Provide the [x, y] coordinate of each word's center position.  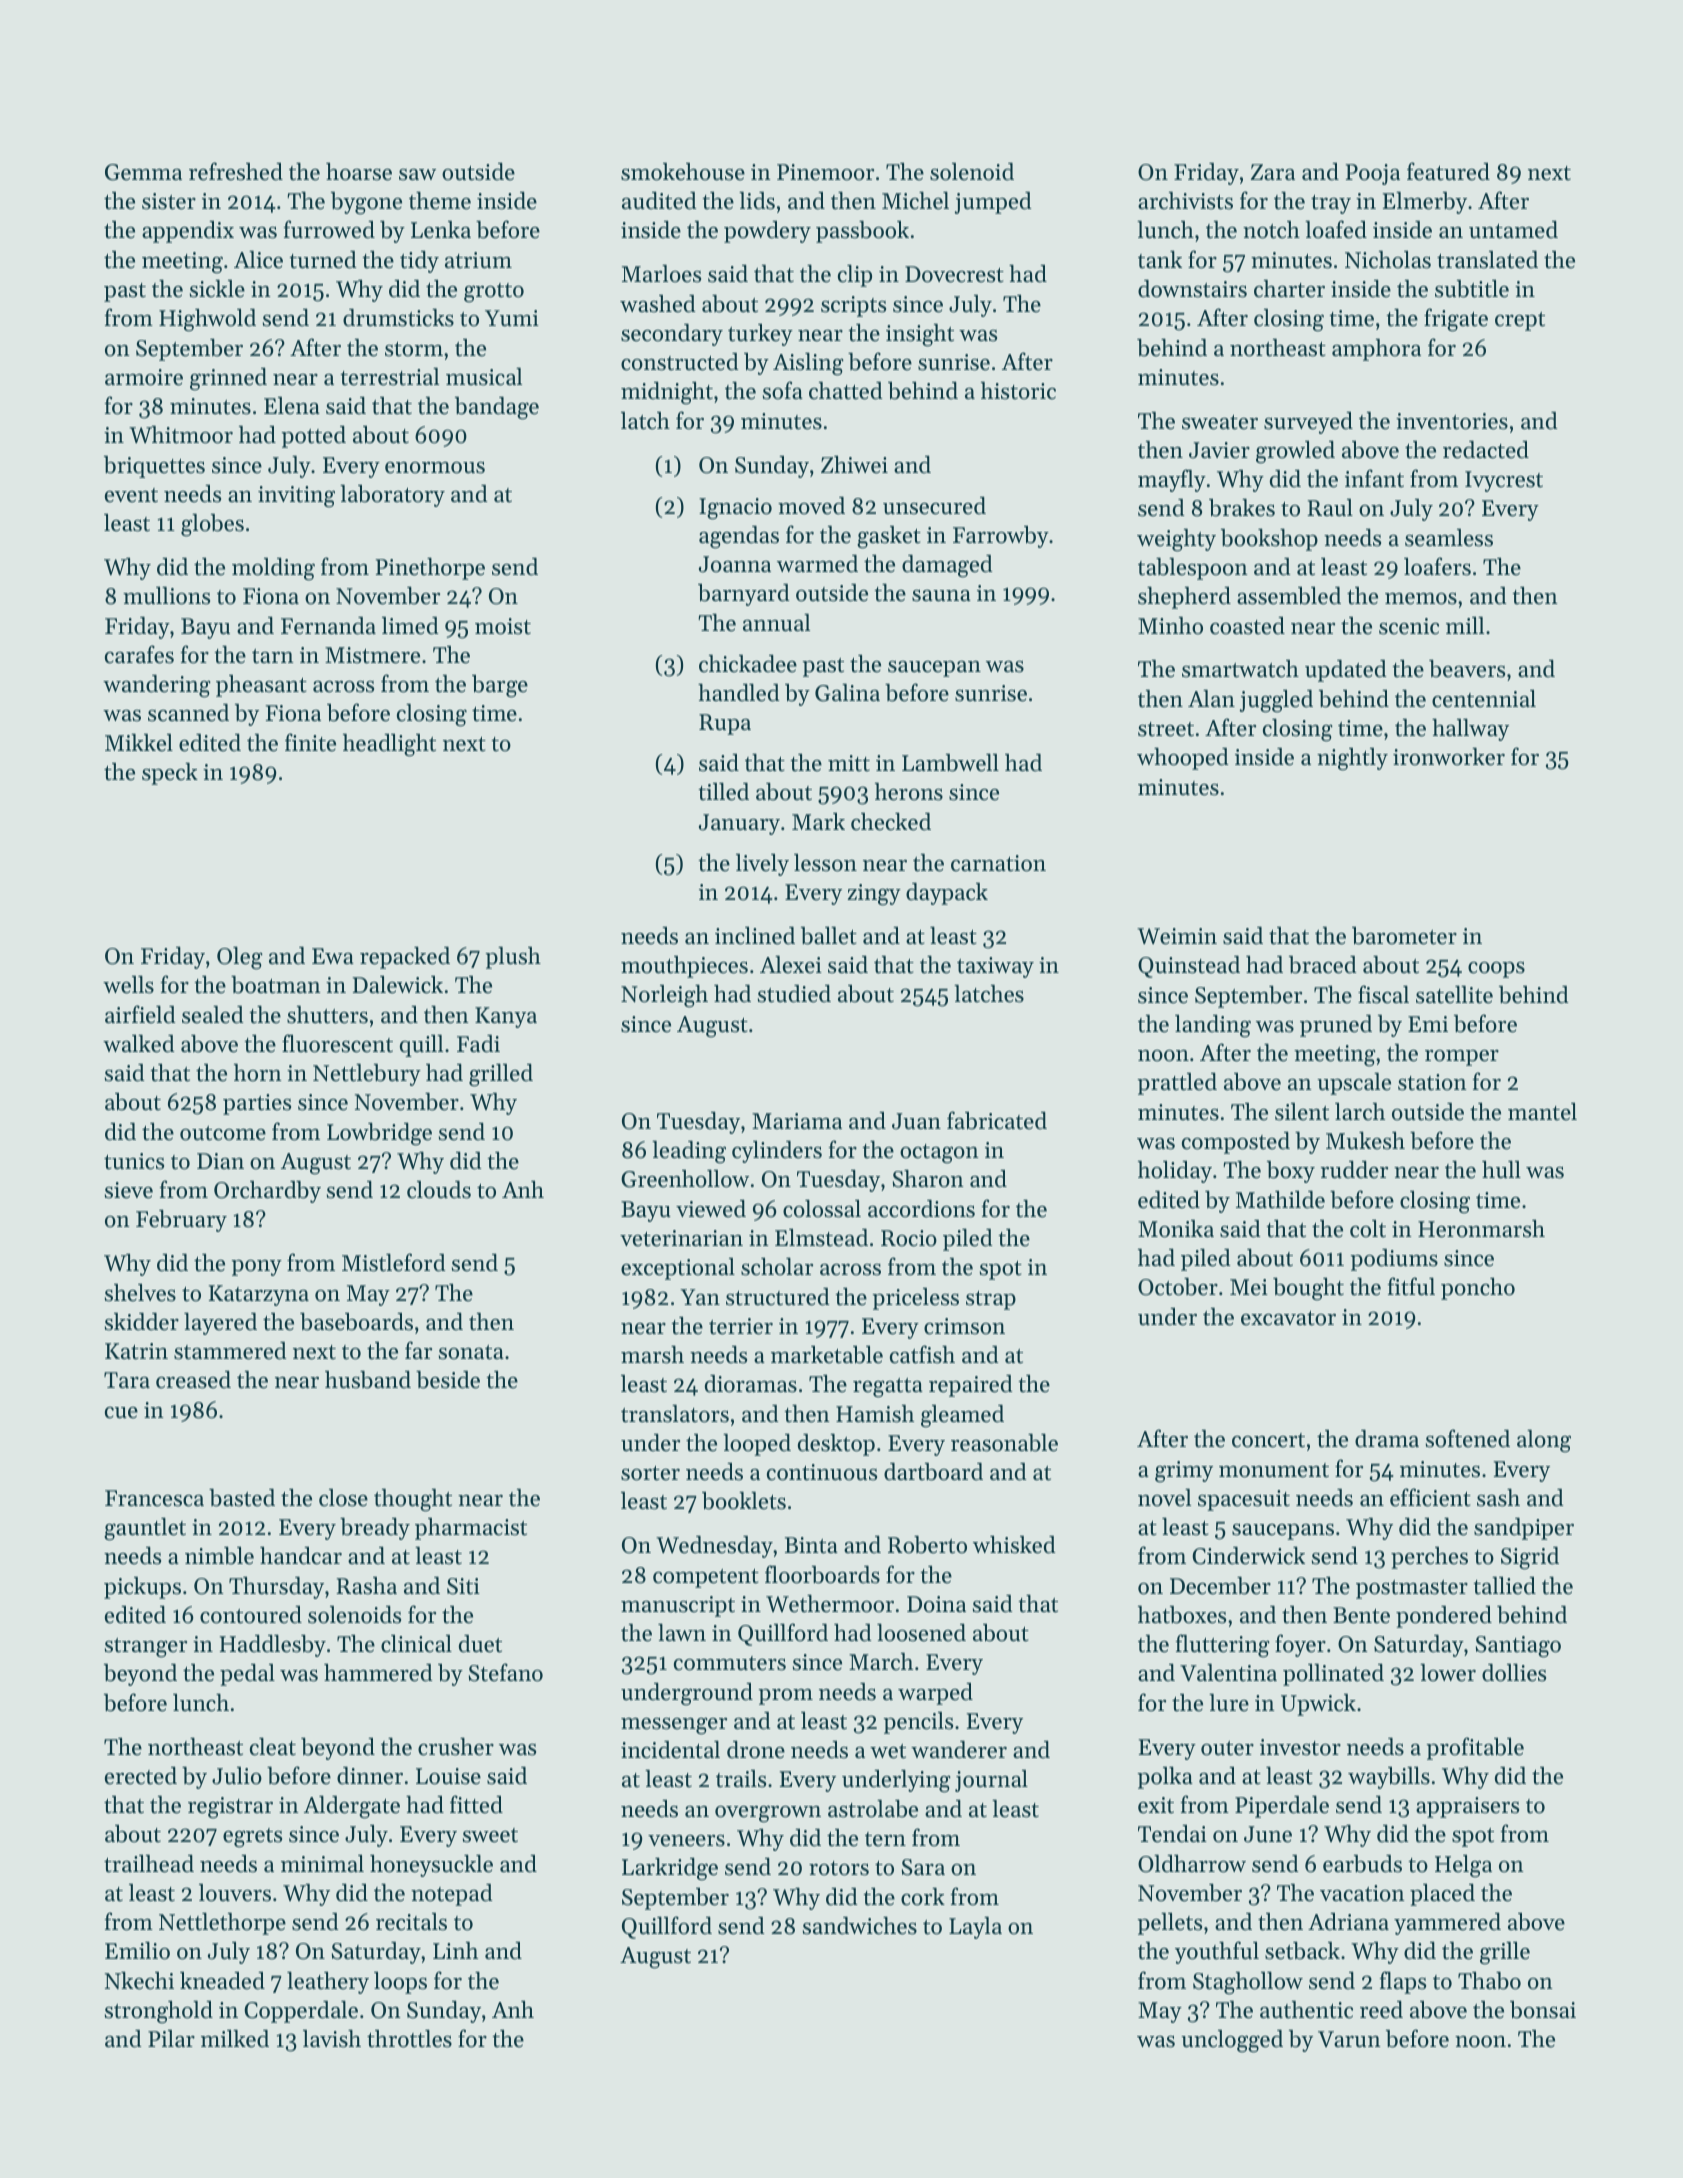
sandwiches [860, 1925]
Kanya [506, 1017]
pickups [142, 1588]
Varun [1349, 2039]
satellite [1454, 994]
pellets [1169, 1923]
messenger [674, 1726]
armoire [144, 377]
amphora [1376, 349]
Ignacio [735, 509]
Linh [455, 1950]
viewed [711, 1208]
